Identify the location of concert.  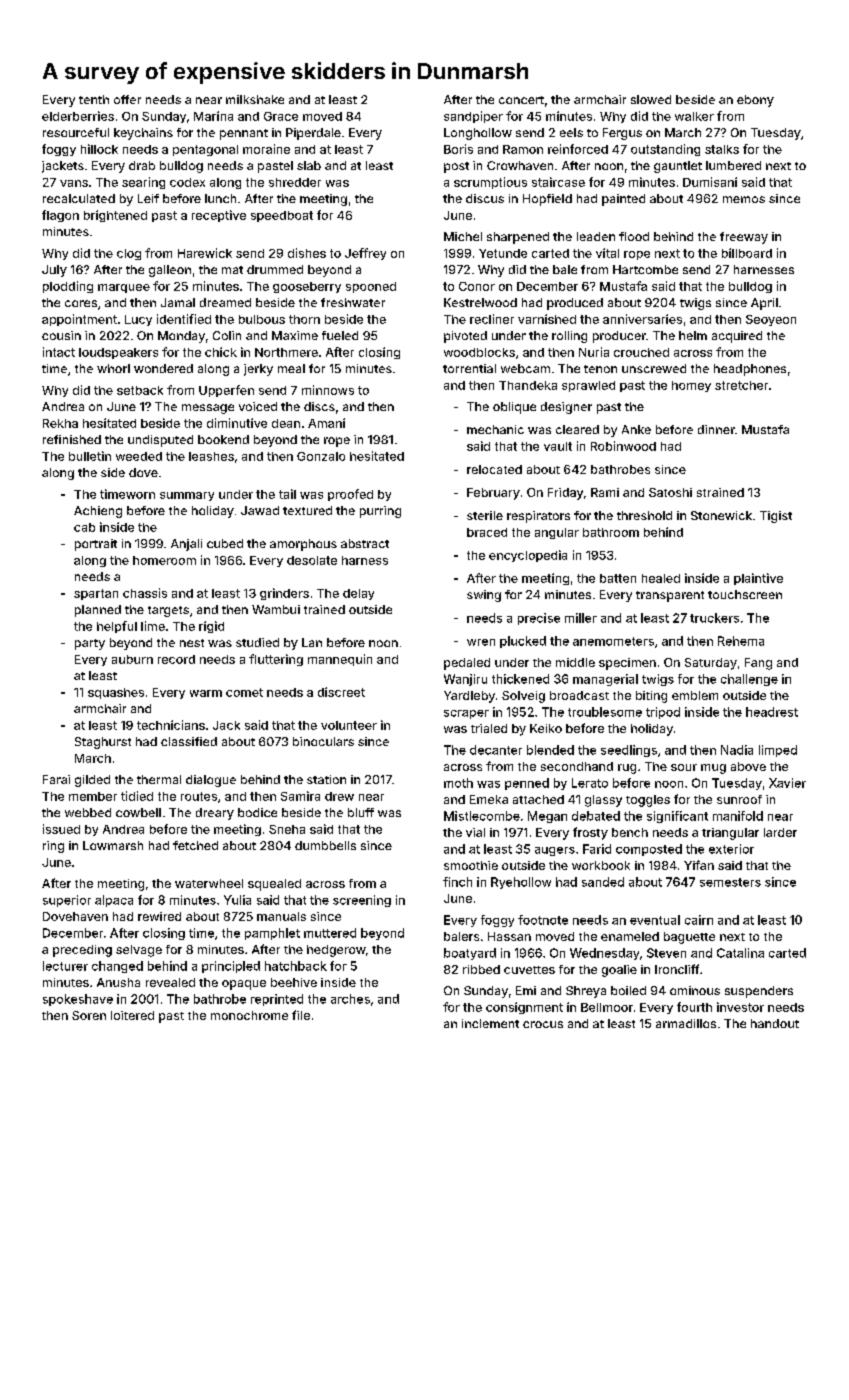
(521, 100).
